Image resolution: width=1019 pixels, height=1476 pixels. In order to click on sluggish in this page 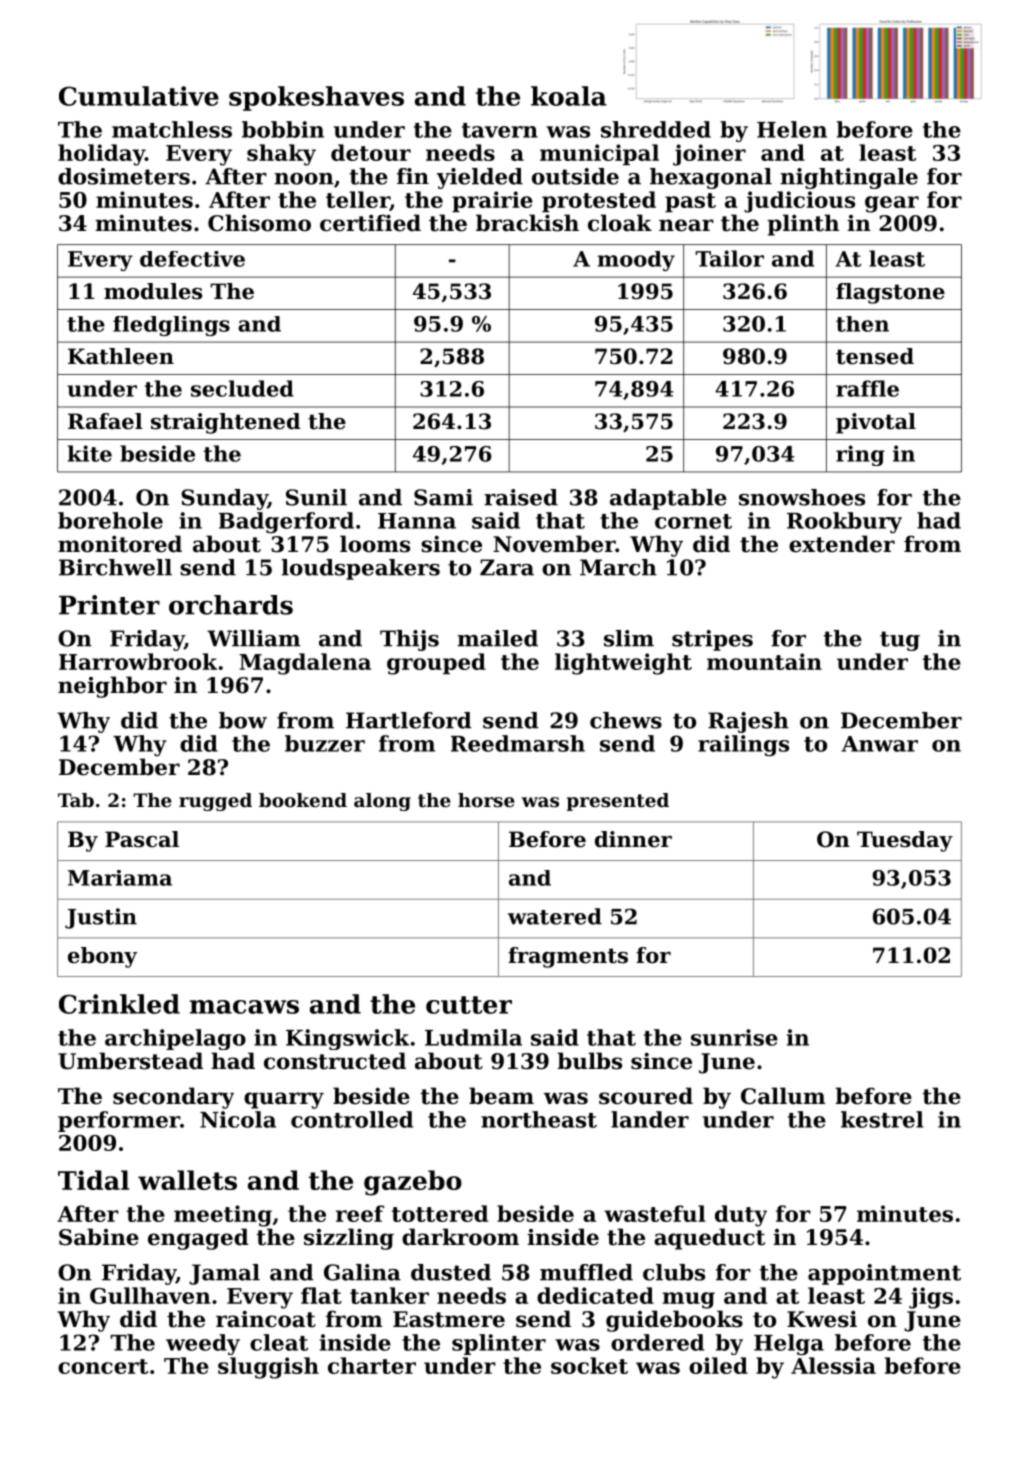, I will do `click(268, 1368)`.
